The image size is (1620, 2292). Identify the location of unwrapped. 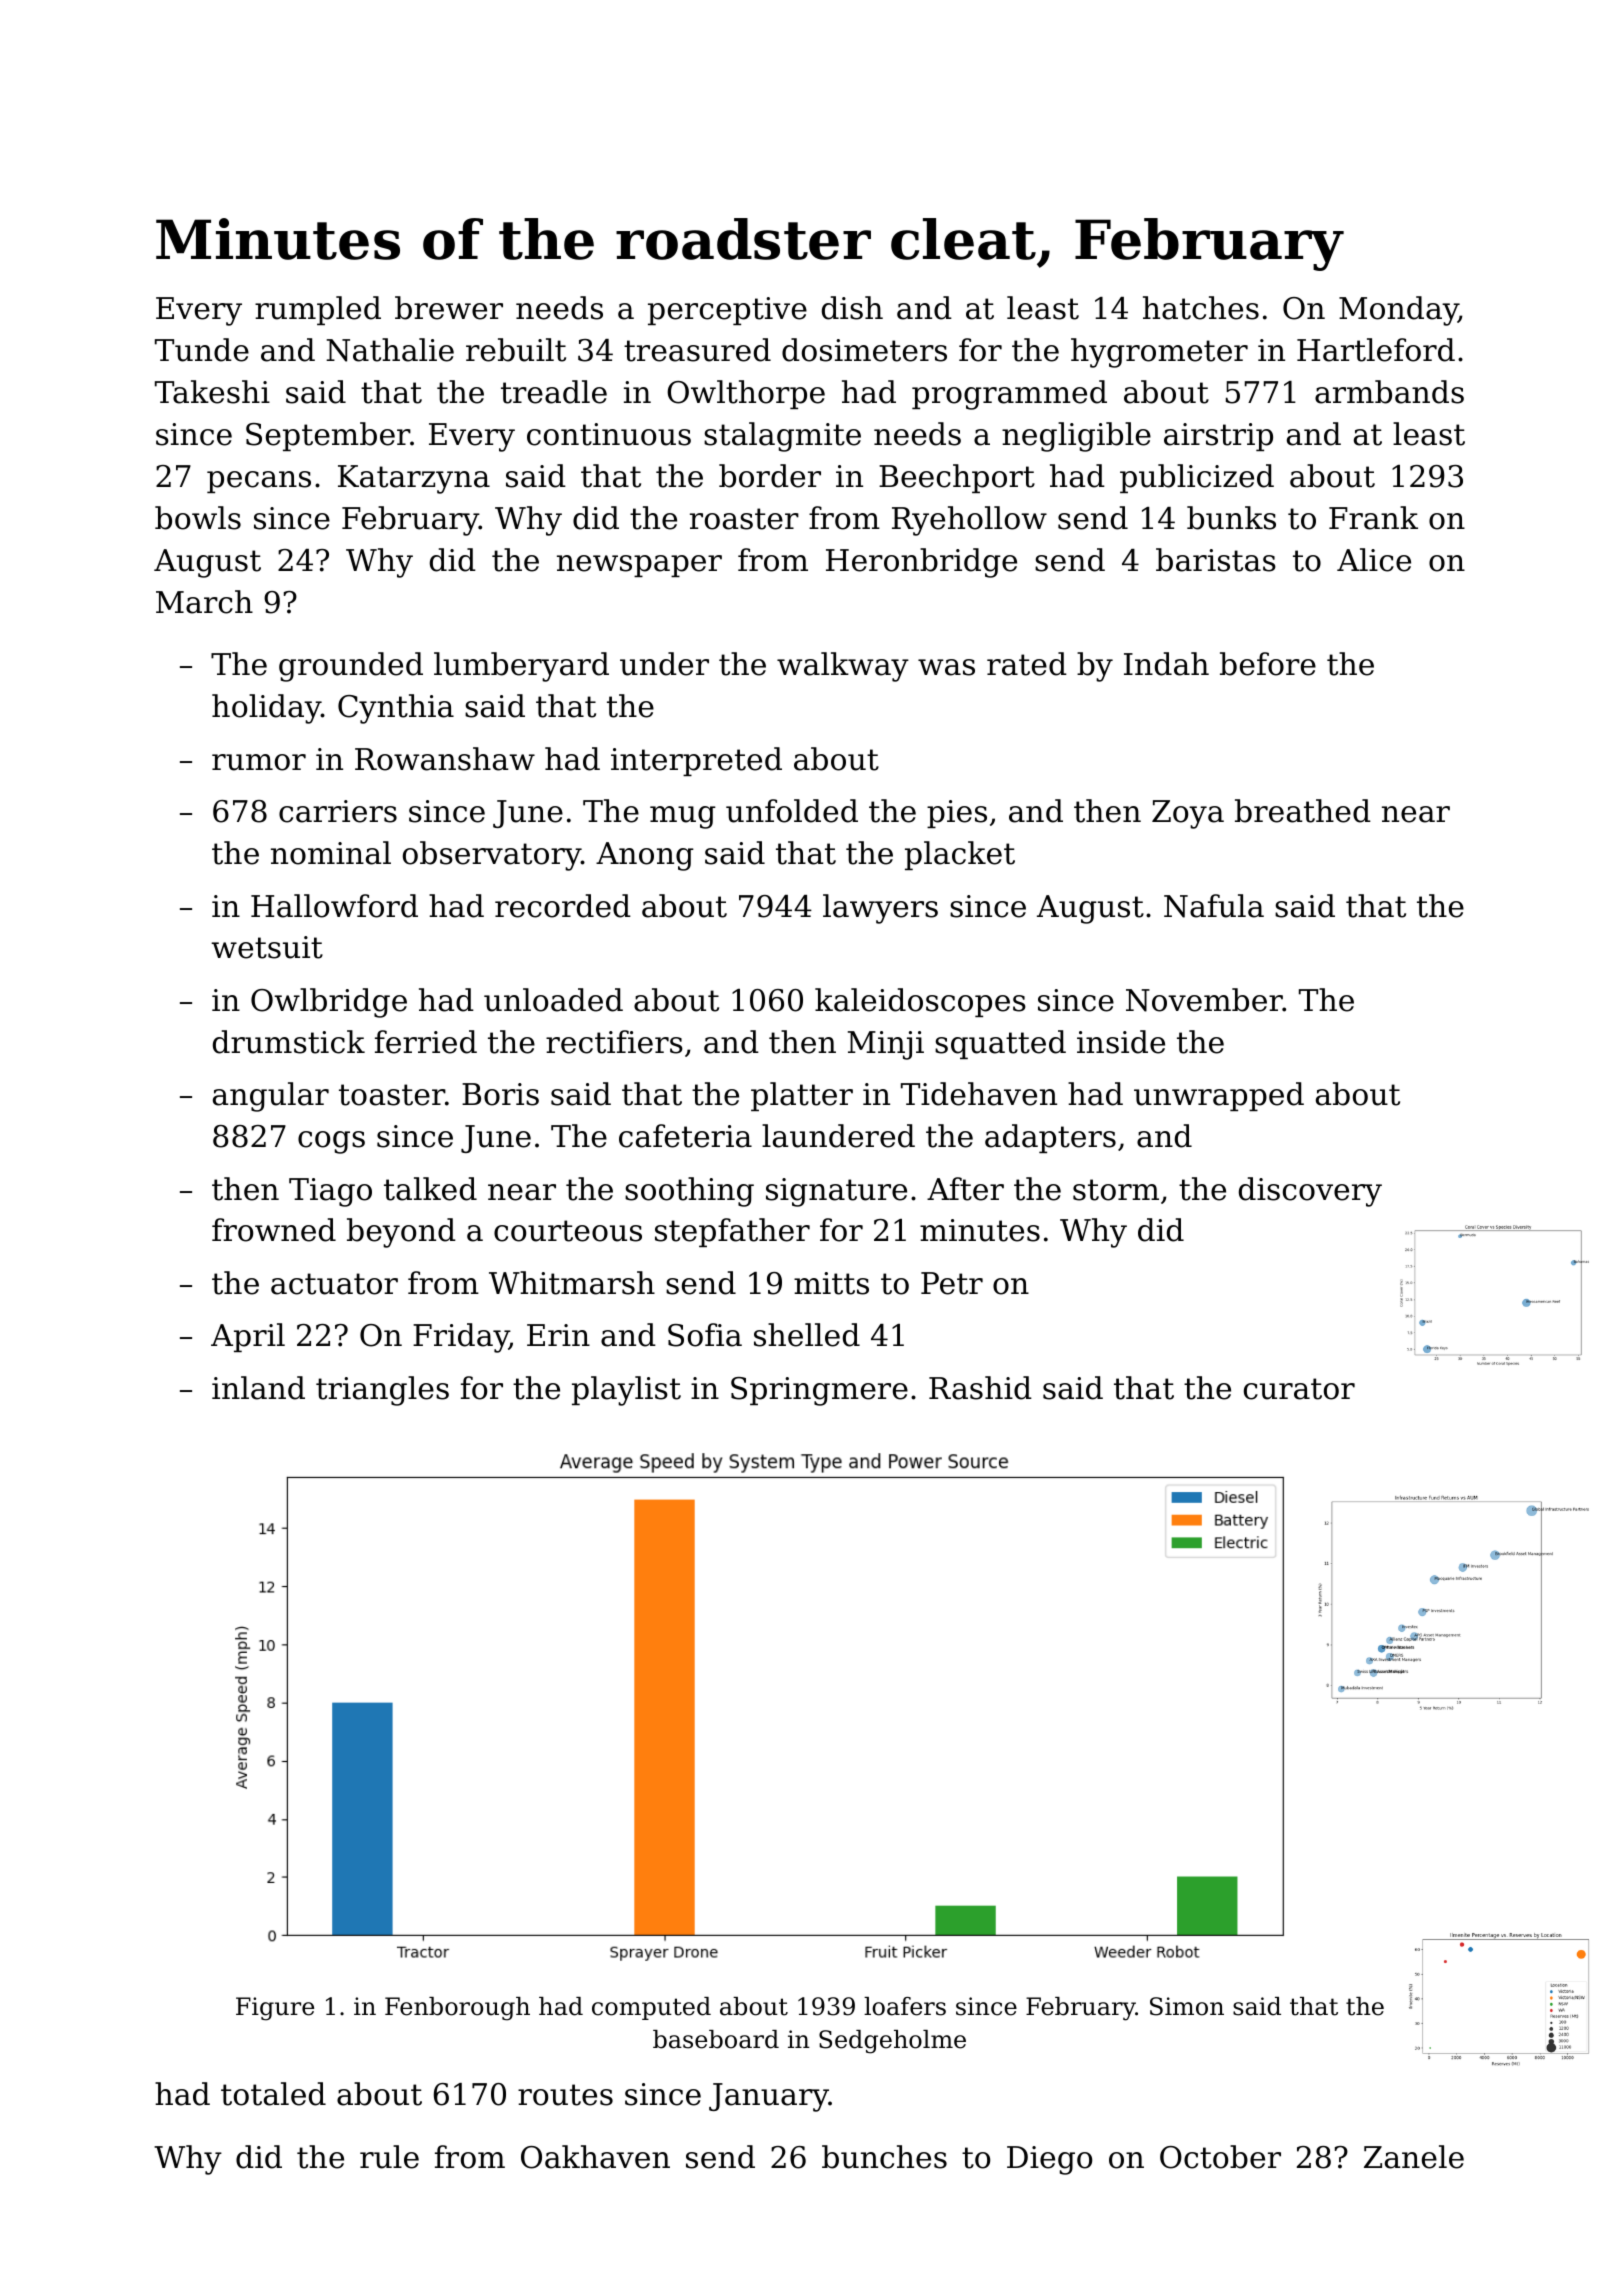
(1219, 1096).
